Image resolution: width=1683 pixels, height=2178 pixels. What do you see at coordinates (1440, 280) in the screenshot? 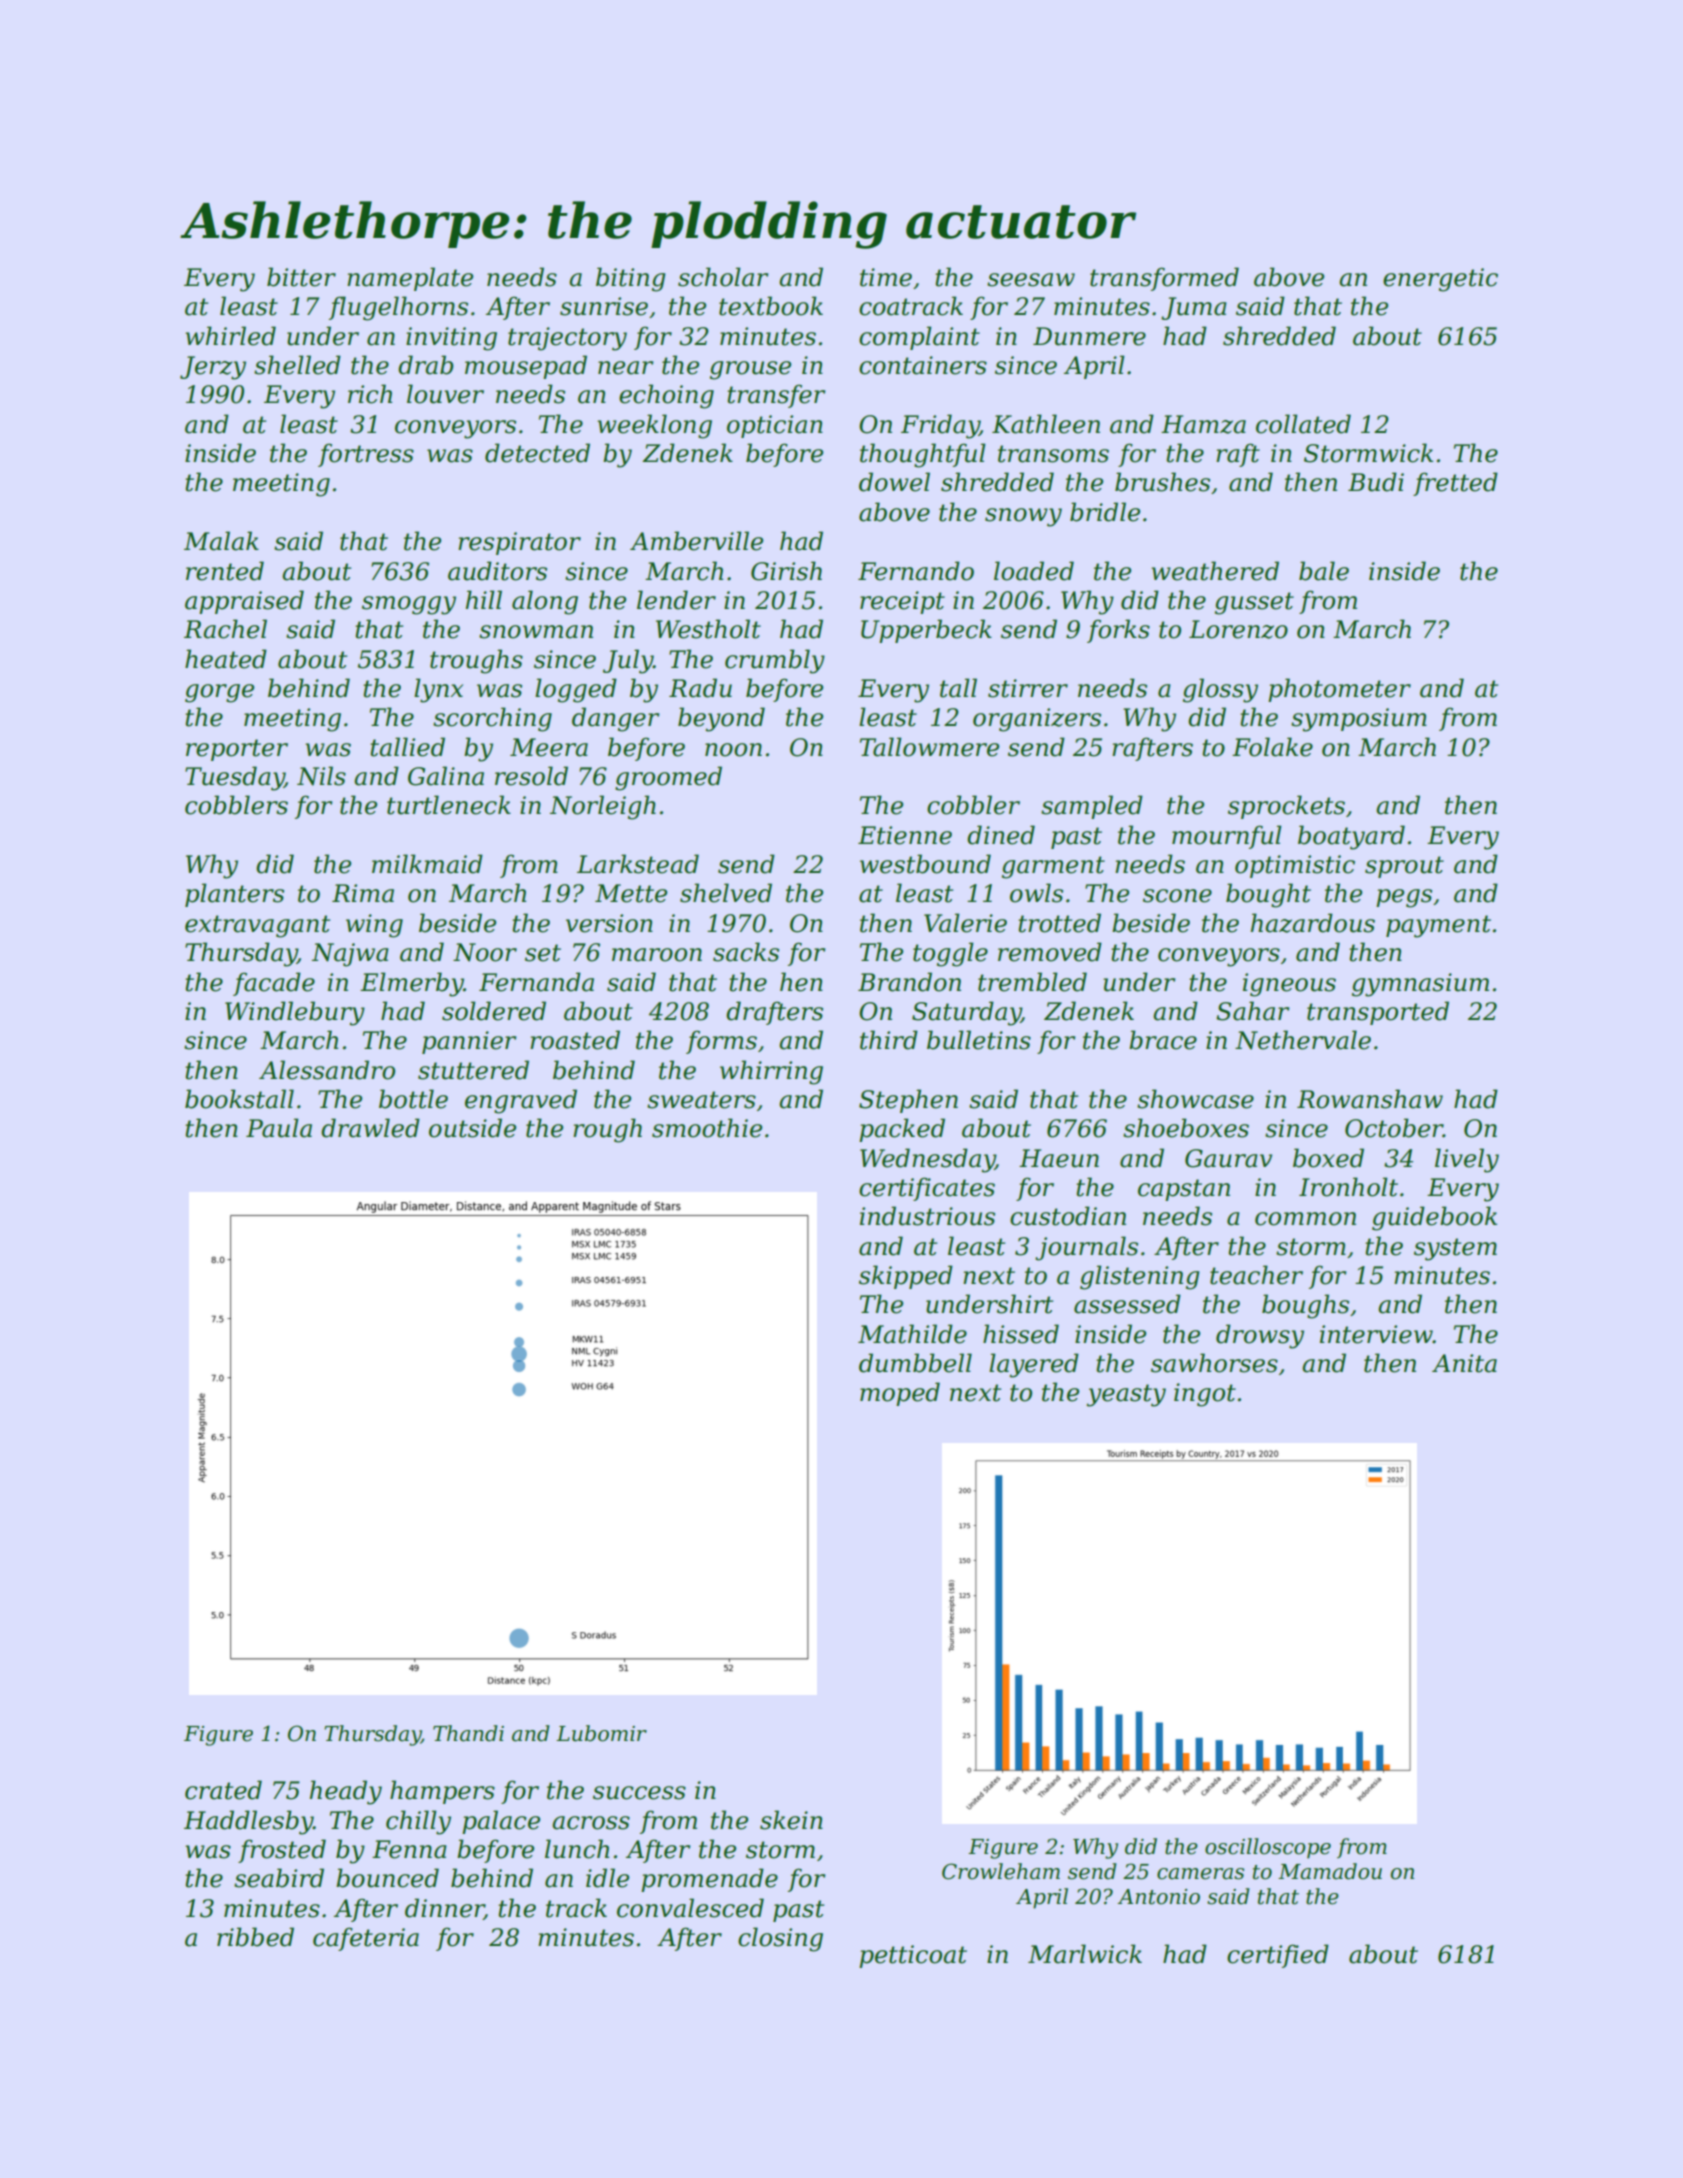
I see `energetic` at bounding box center [1440, 280].
